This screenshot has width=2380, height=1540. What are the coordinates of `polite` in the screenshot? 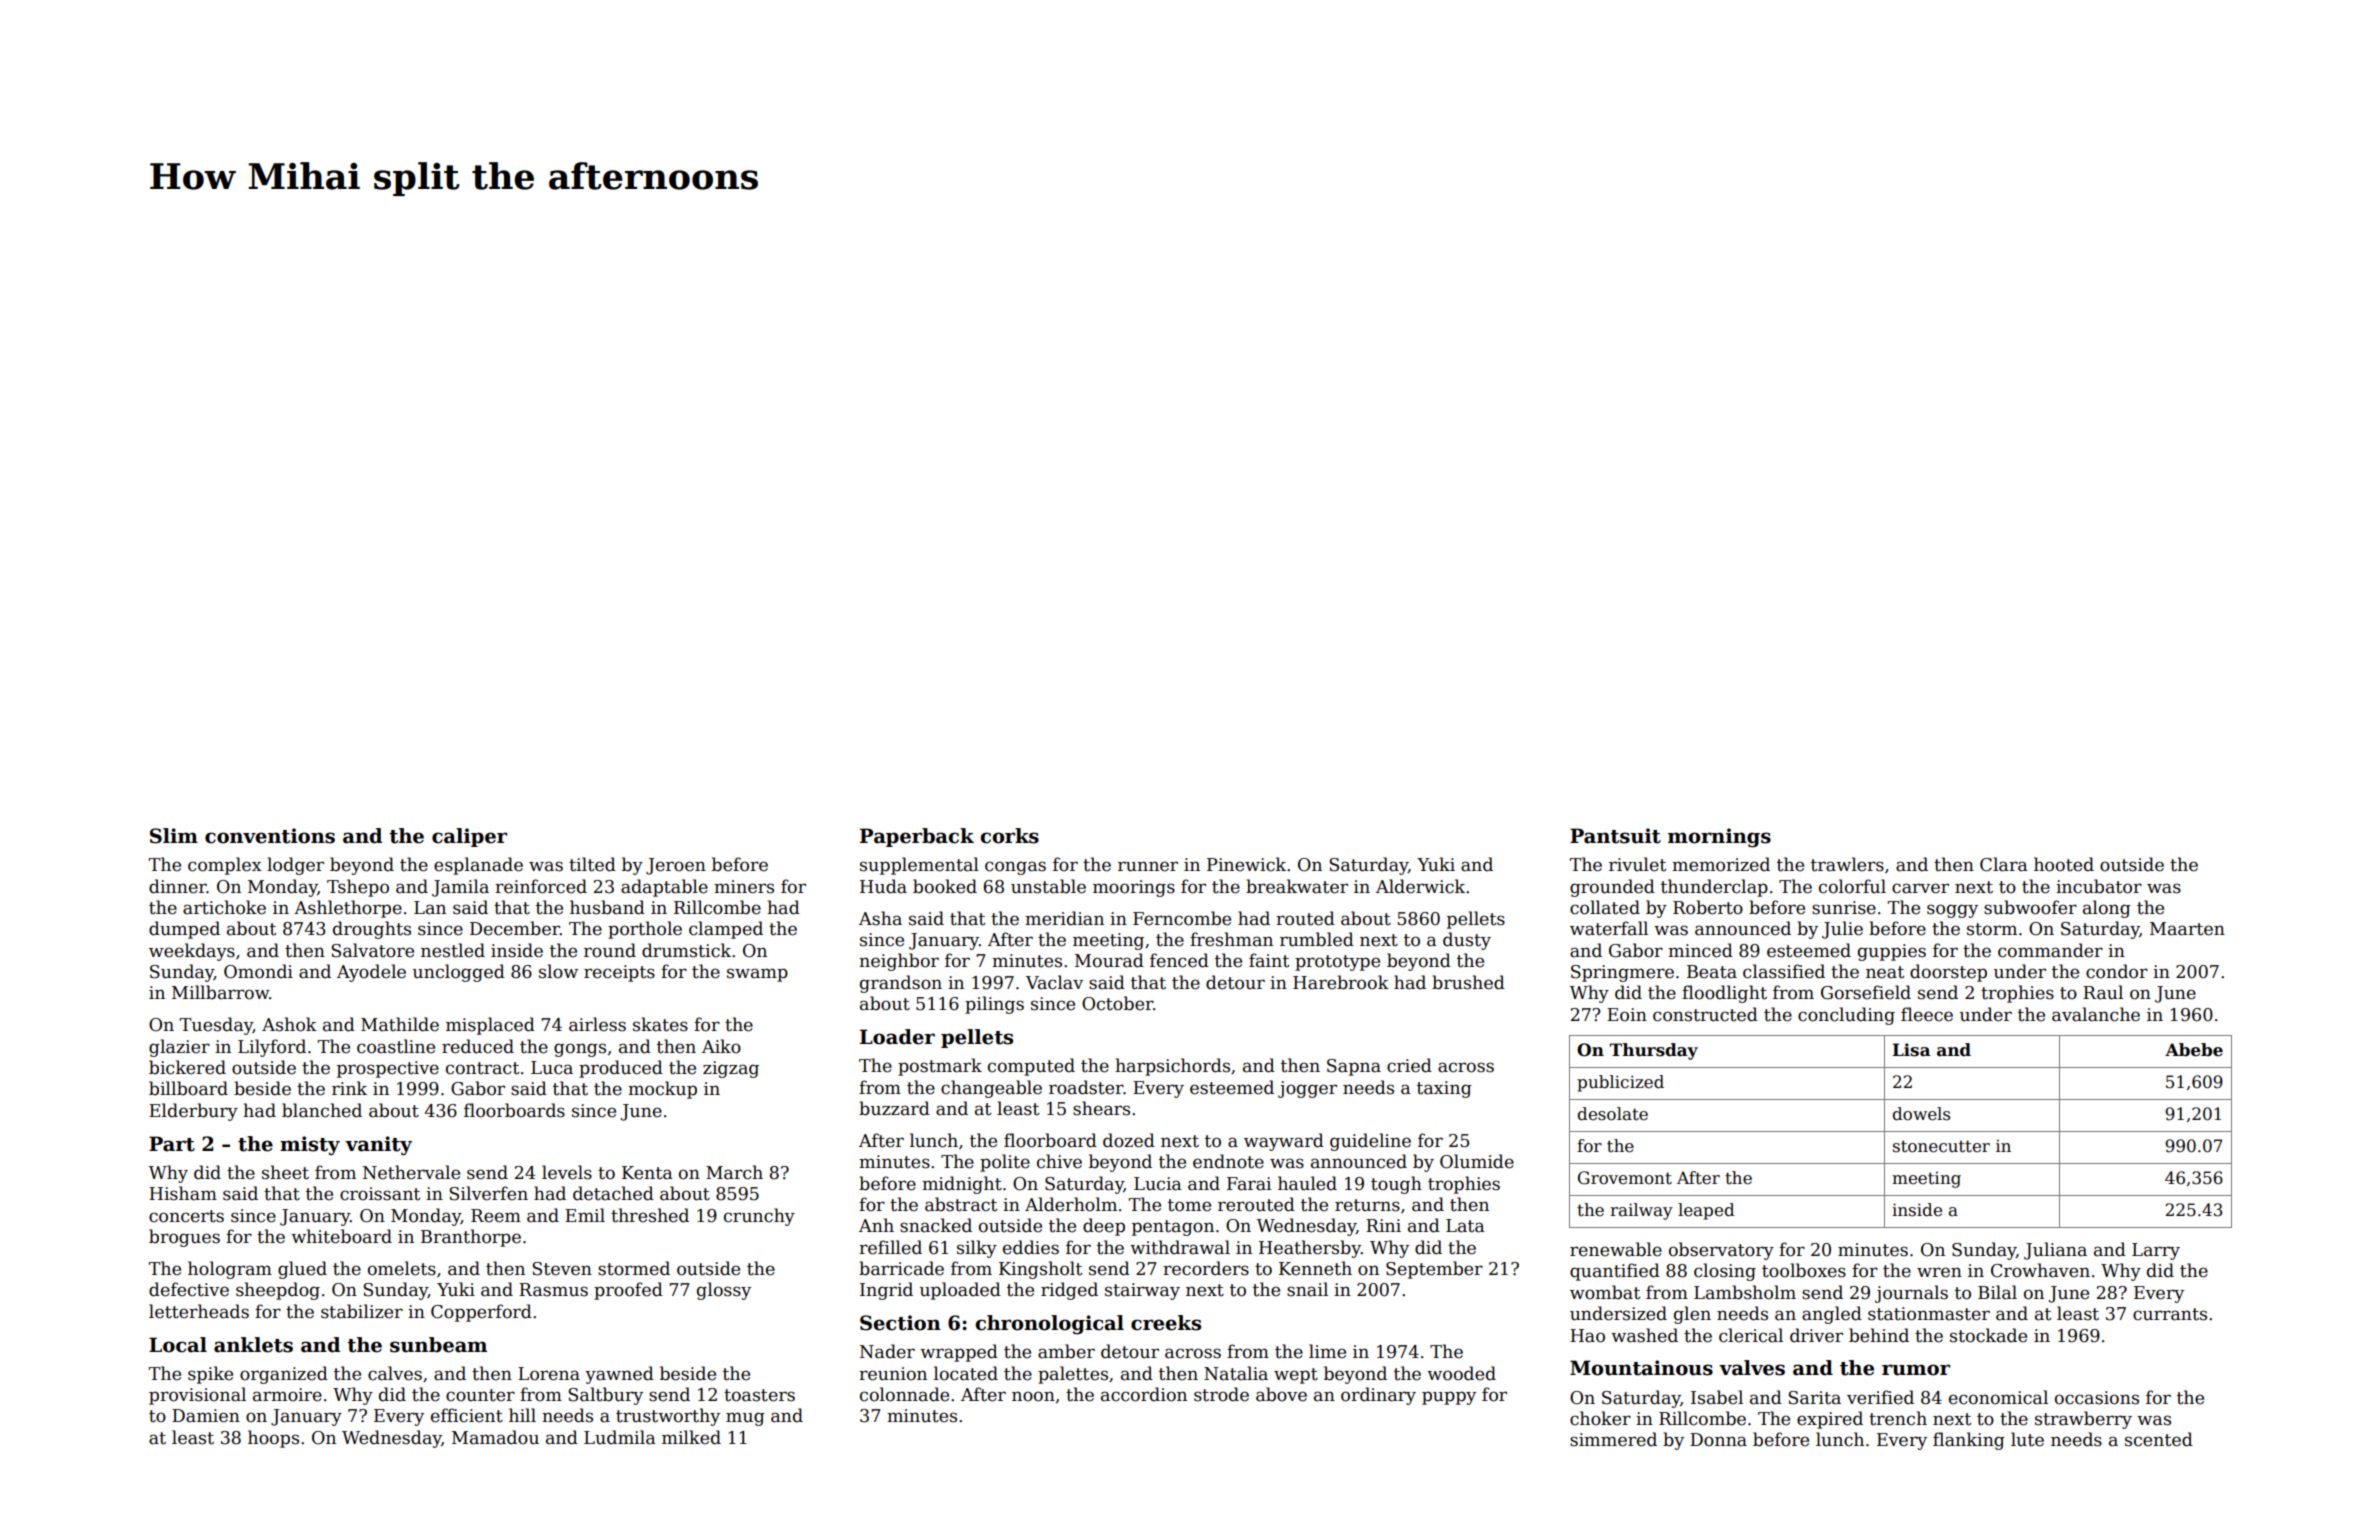 It's located at (1005, 1163).
